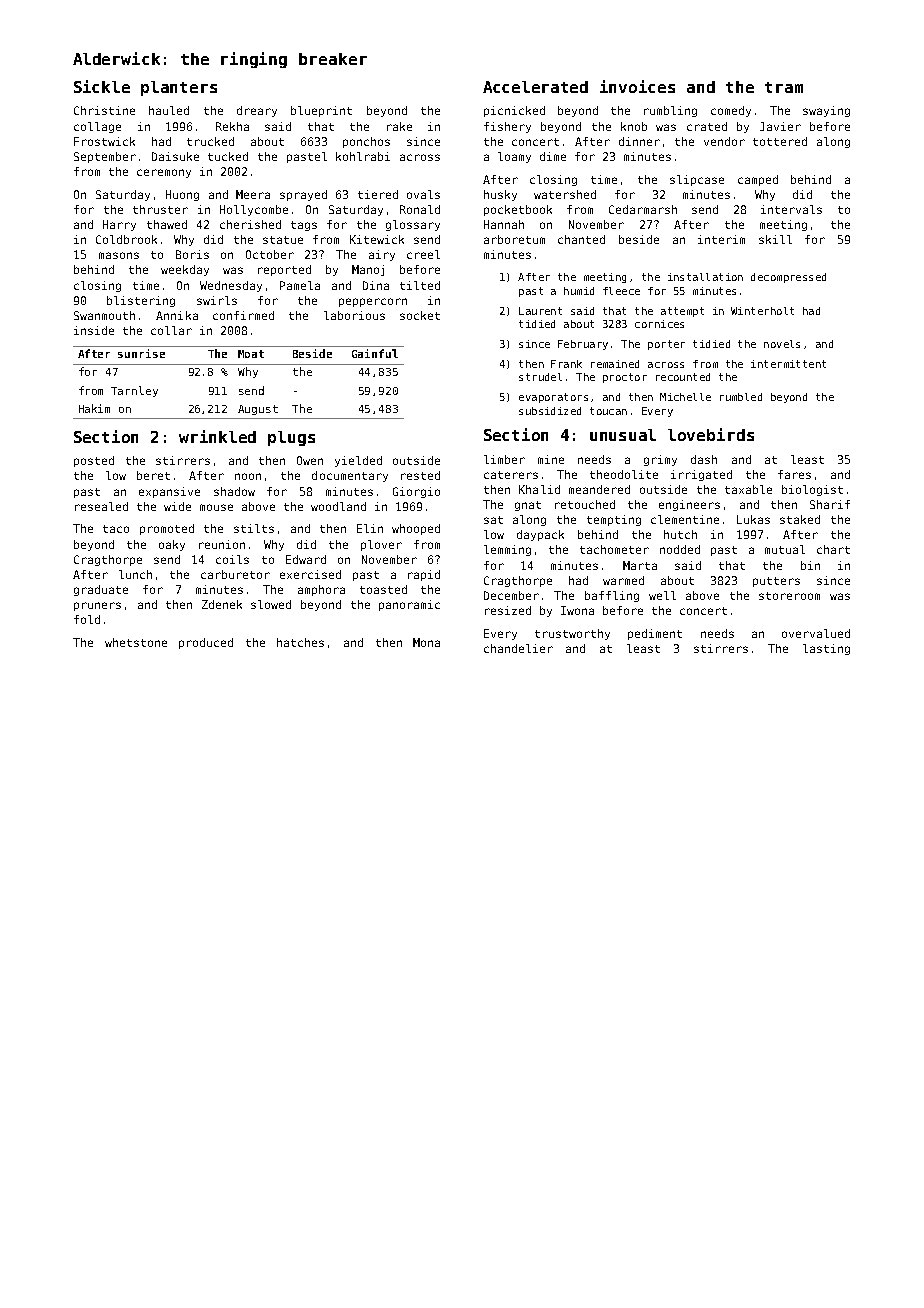 Image resolution: width=924 pixels, height=1308 pixels. I want to click on intervals, so click(791, 209).
